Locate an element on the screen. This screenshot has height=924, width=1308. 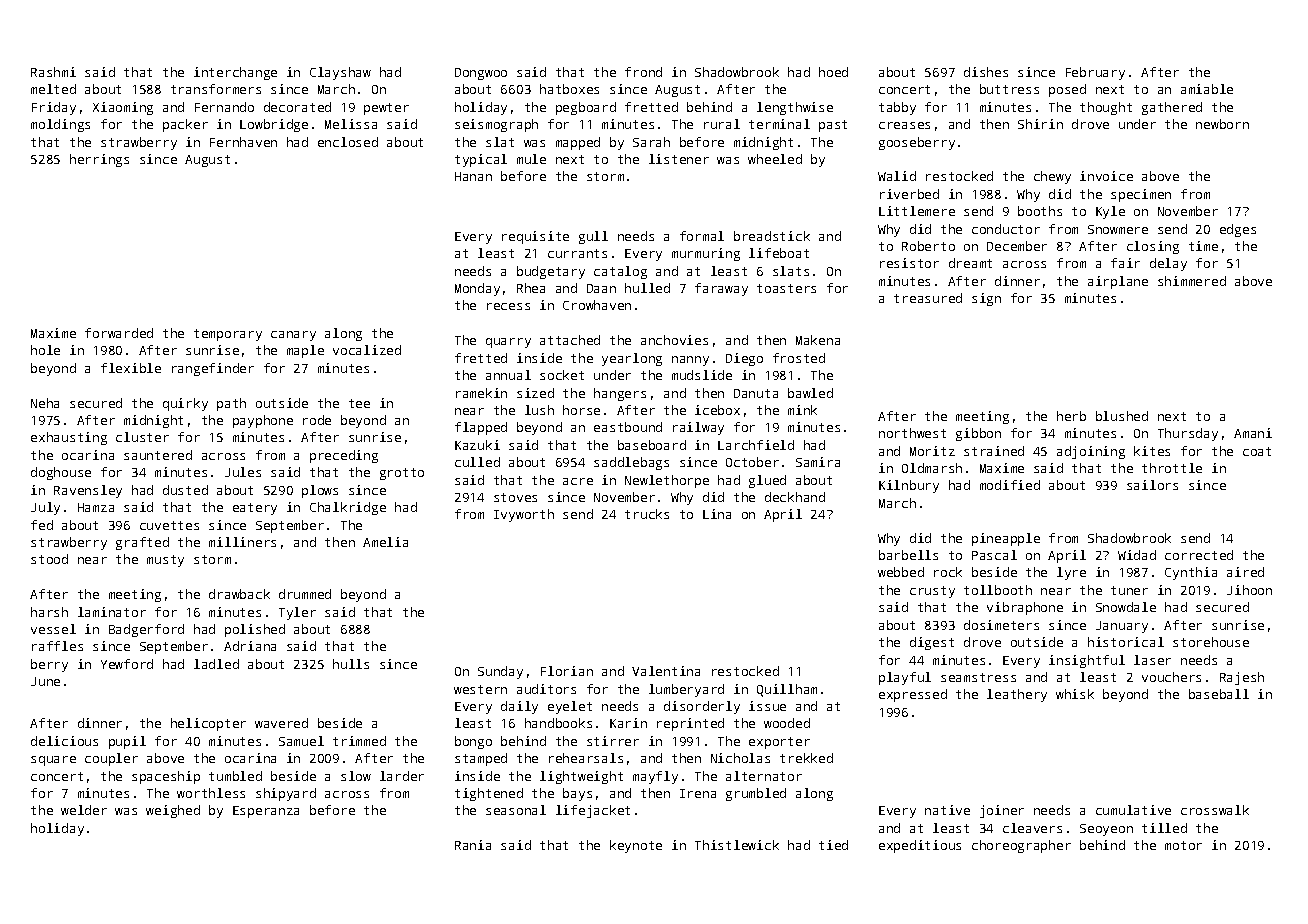
laser is located at coordinates (1152, 660).
